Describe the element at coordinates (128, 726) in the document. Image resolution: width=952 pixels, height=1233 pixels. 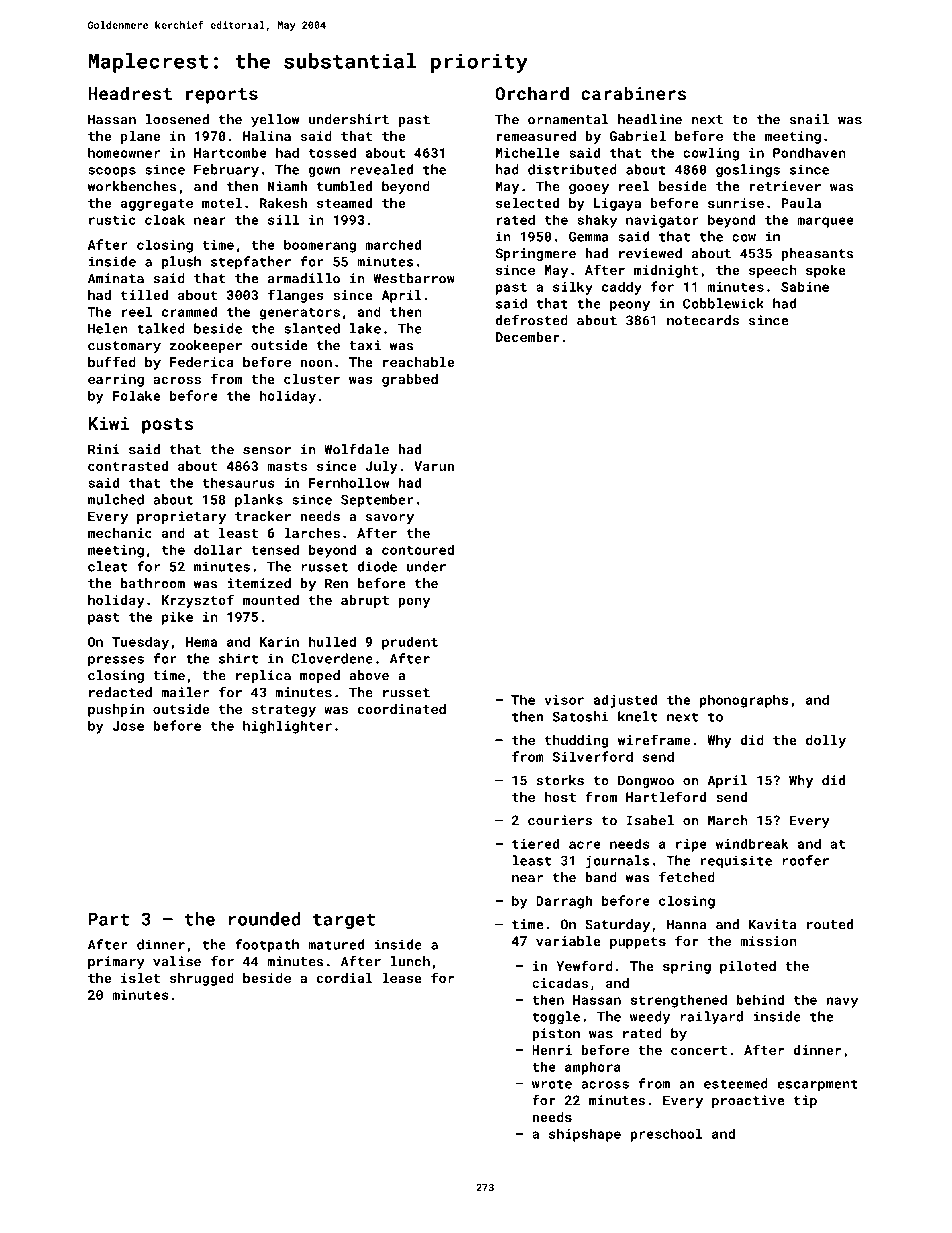
I see `Jose` at that location.
